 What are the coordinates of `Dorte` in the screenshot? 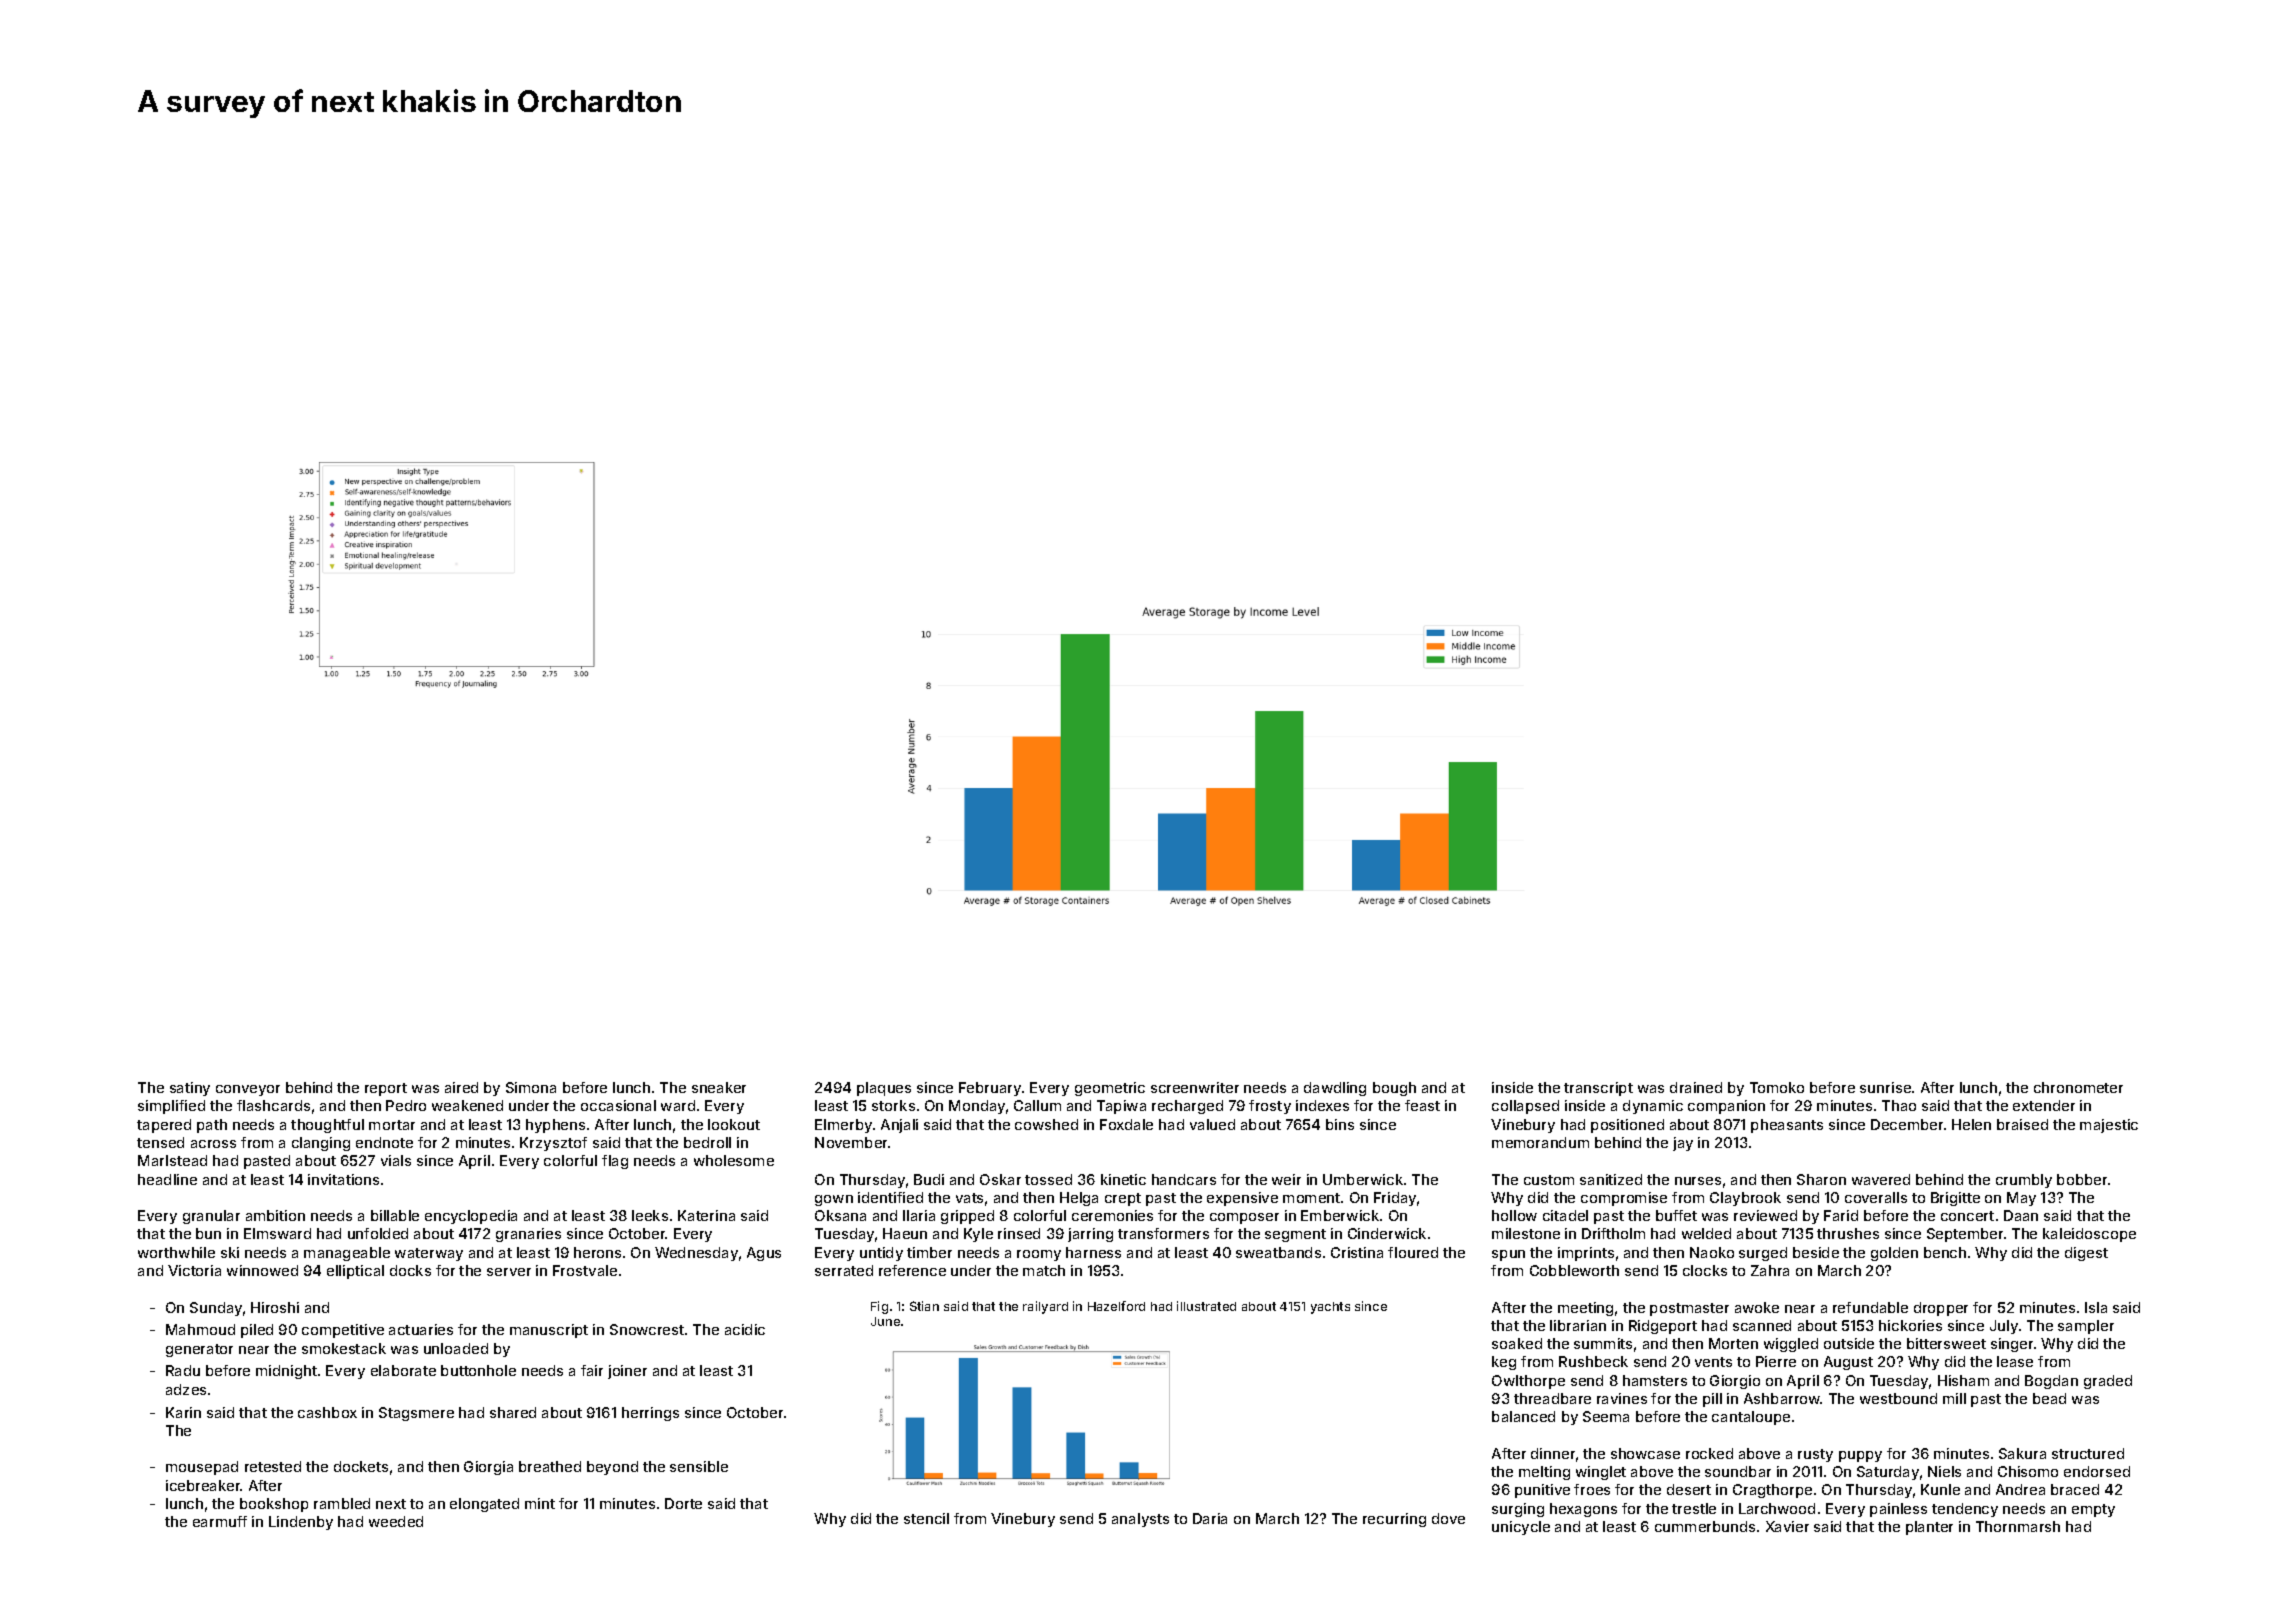 It's located at (683, 1503).
